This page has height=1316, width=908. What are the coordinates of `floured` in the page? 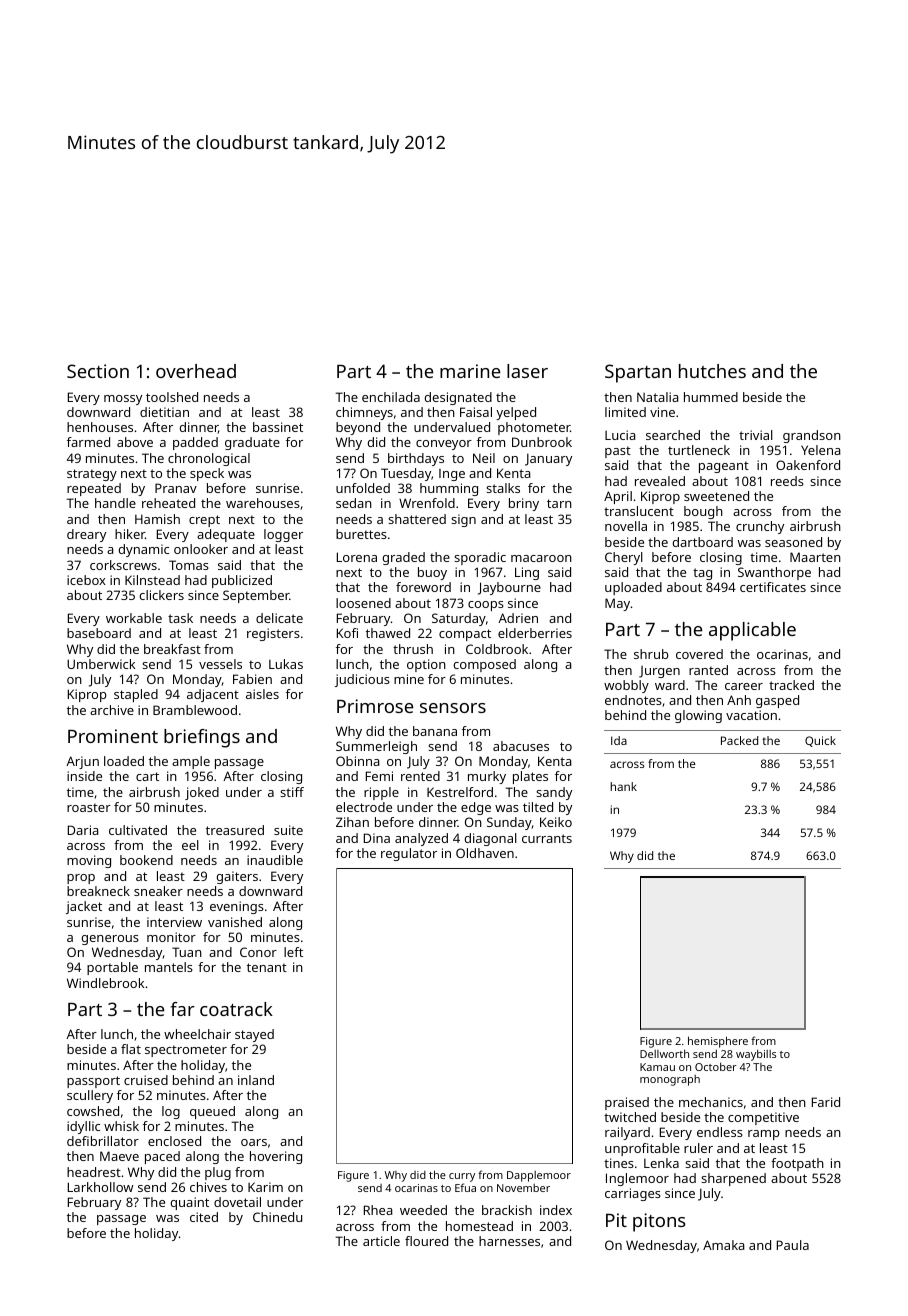 It's located at (426, 1241).
